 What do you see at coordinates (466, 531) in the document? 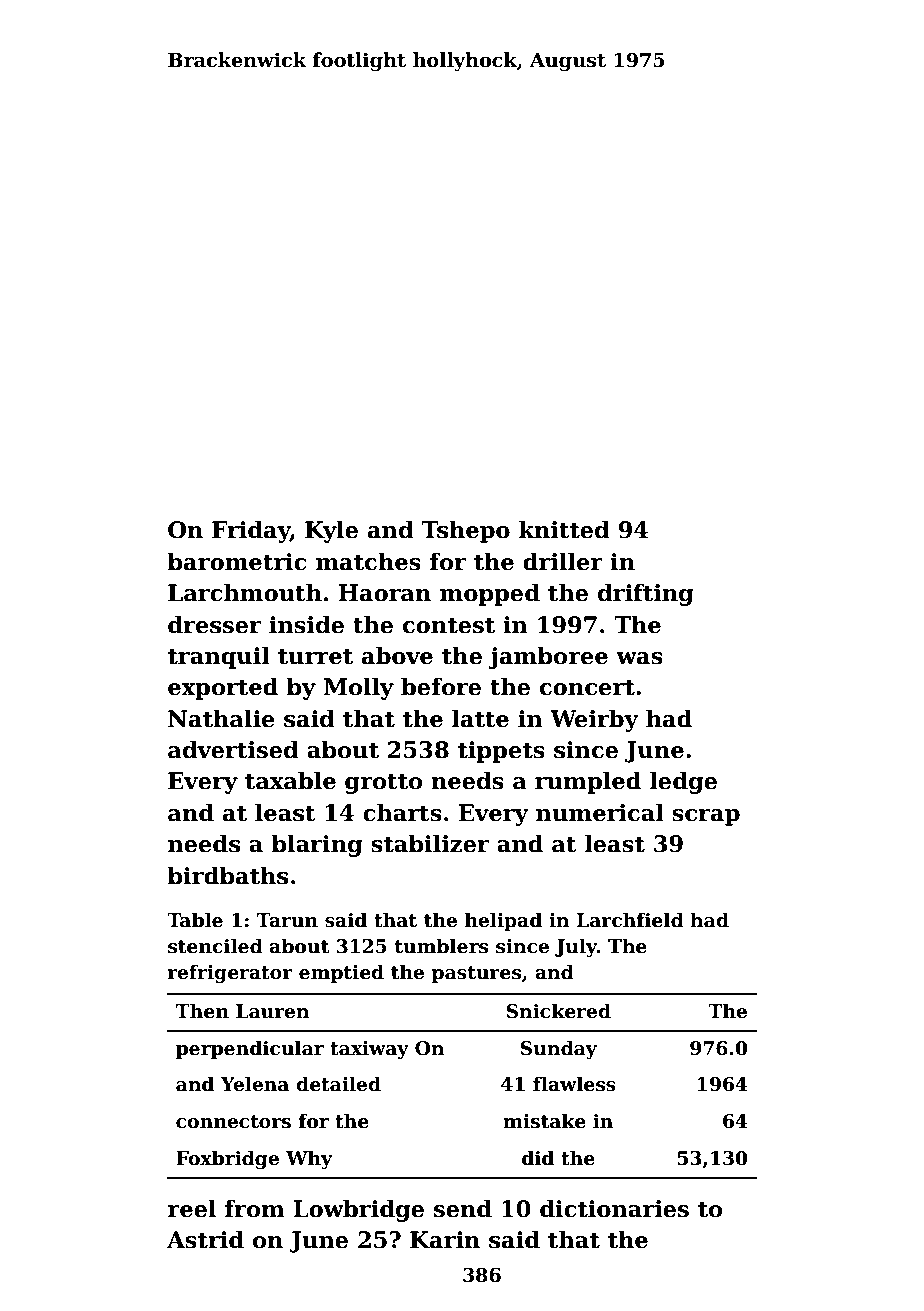
I see `Tshepo` at bounding box center [466, 531].
